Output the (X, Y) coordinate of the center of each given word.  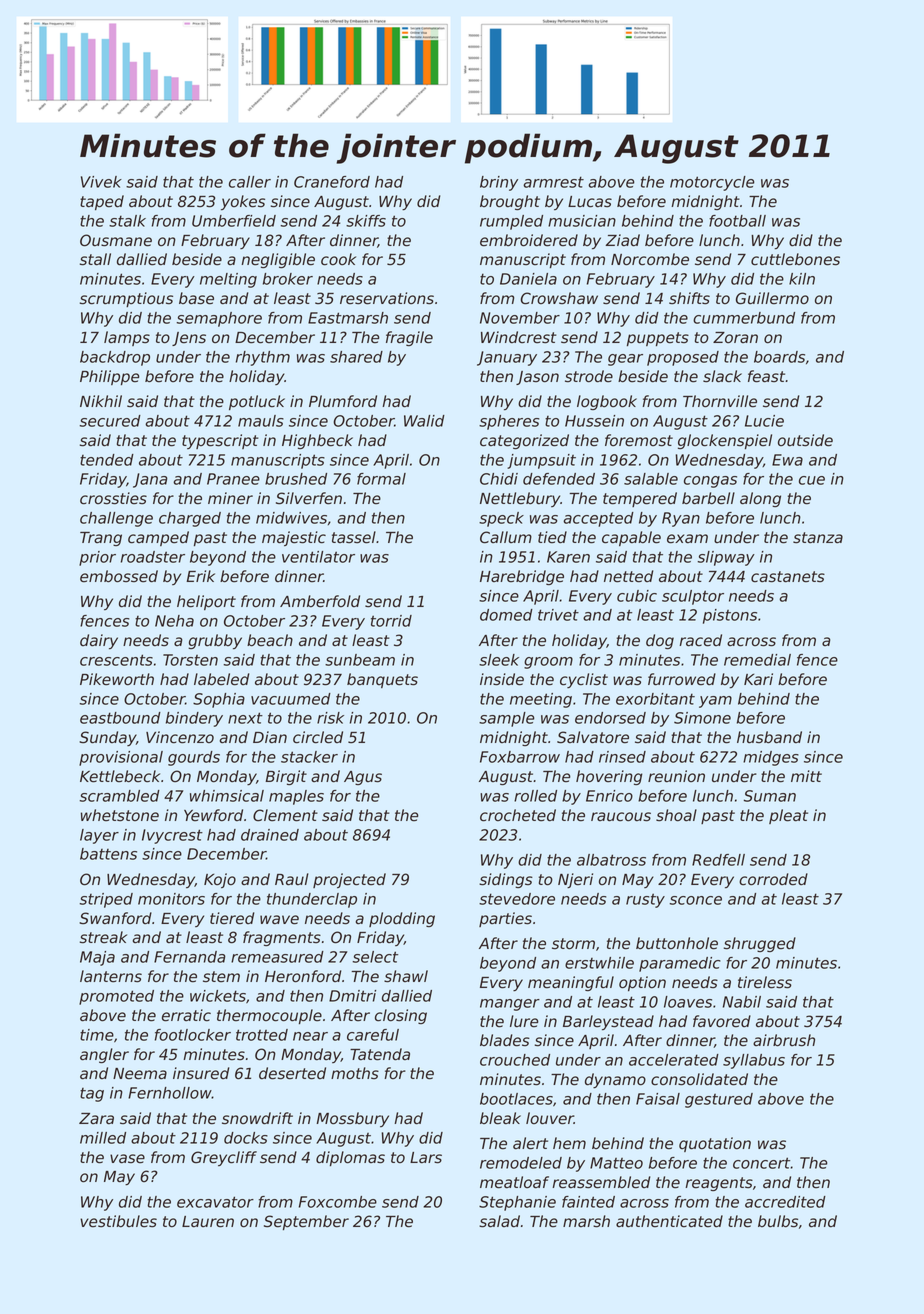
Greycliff (224, 1158)
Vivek (101, 182)
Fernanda (190, 957)
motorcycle (712, 183)
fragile (409, 338)
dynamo (615, 1080)
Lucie (764, 421)
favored (722, 1021)
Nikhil (101, 401)
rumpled (511, 222)
